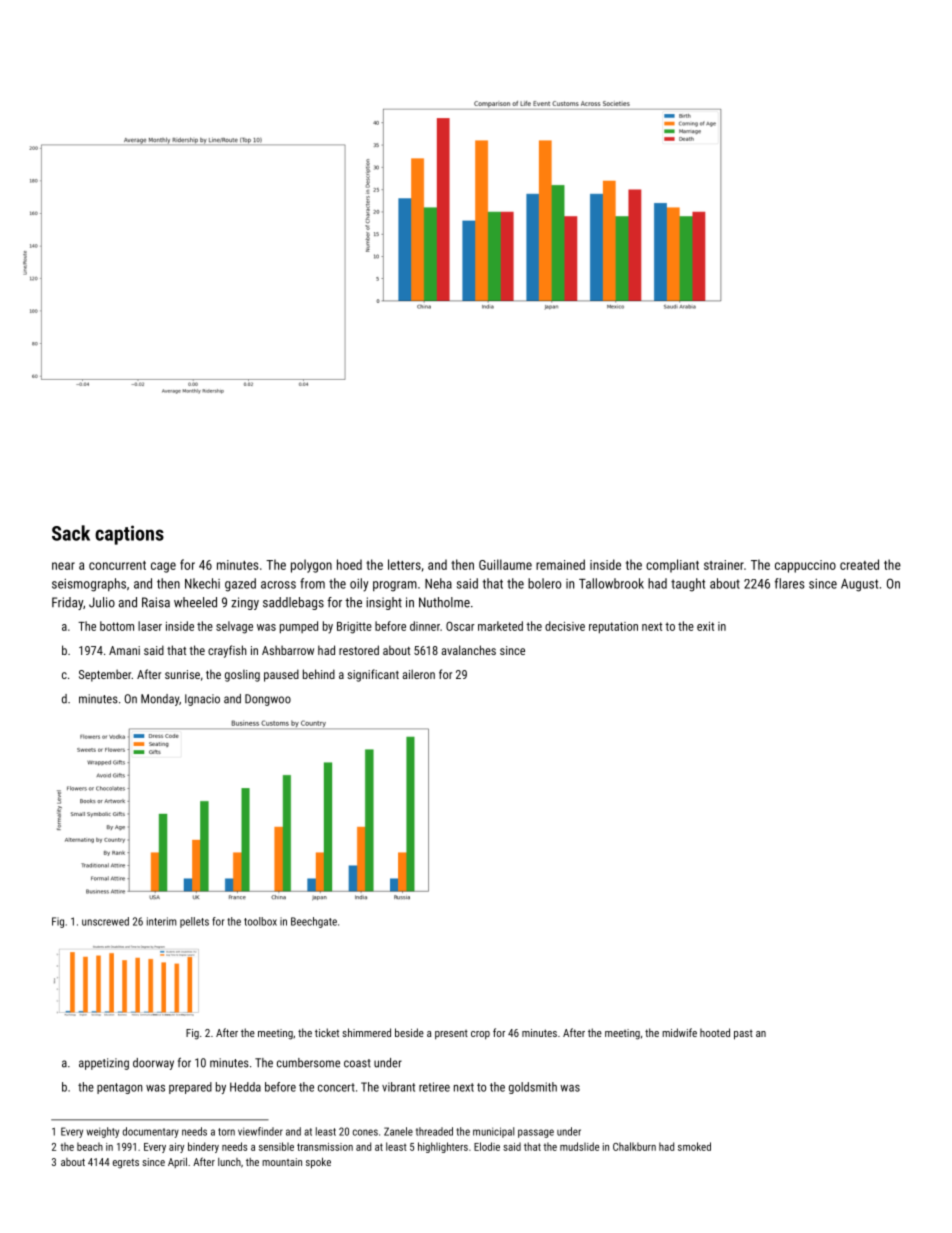 This screenshot has width=952, height=1233. I want to click on reputation, so click(613, 628).
